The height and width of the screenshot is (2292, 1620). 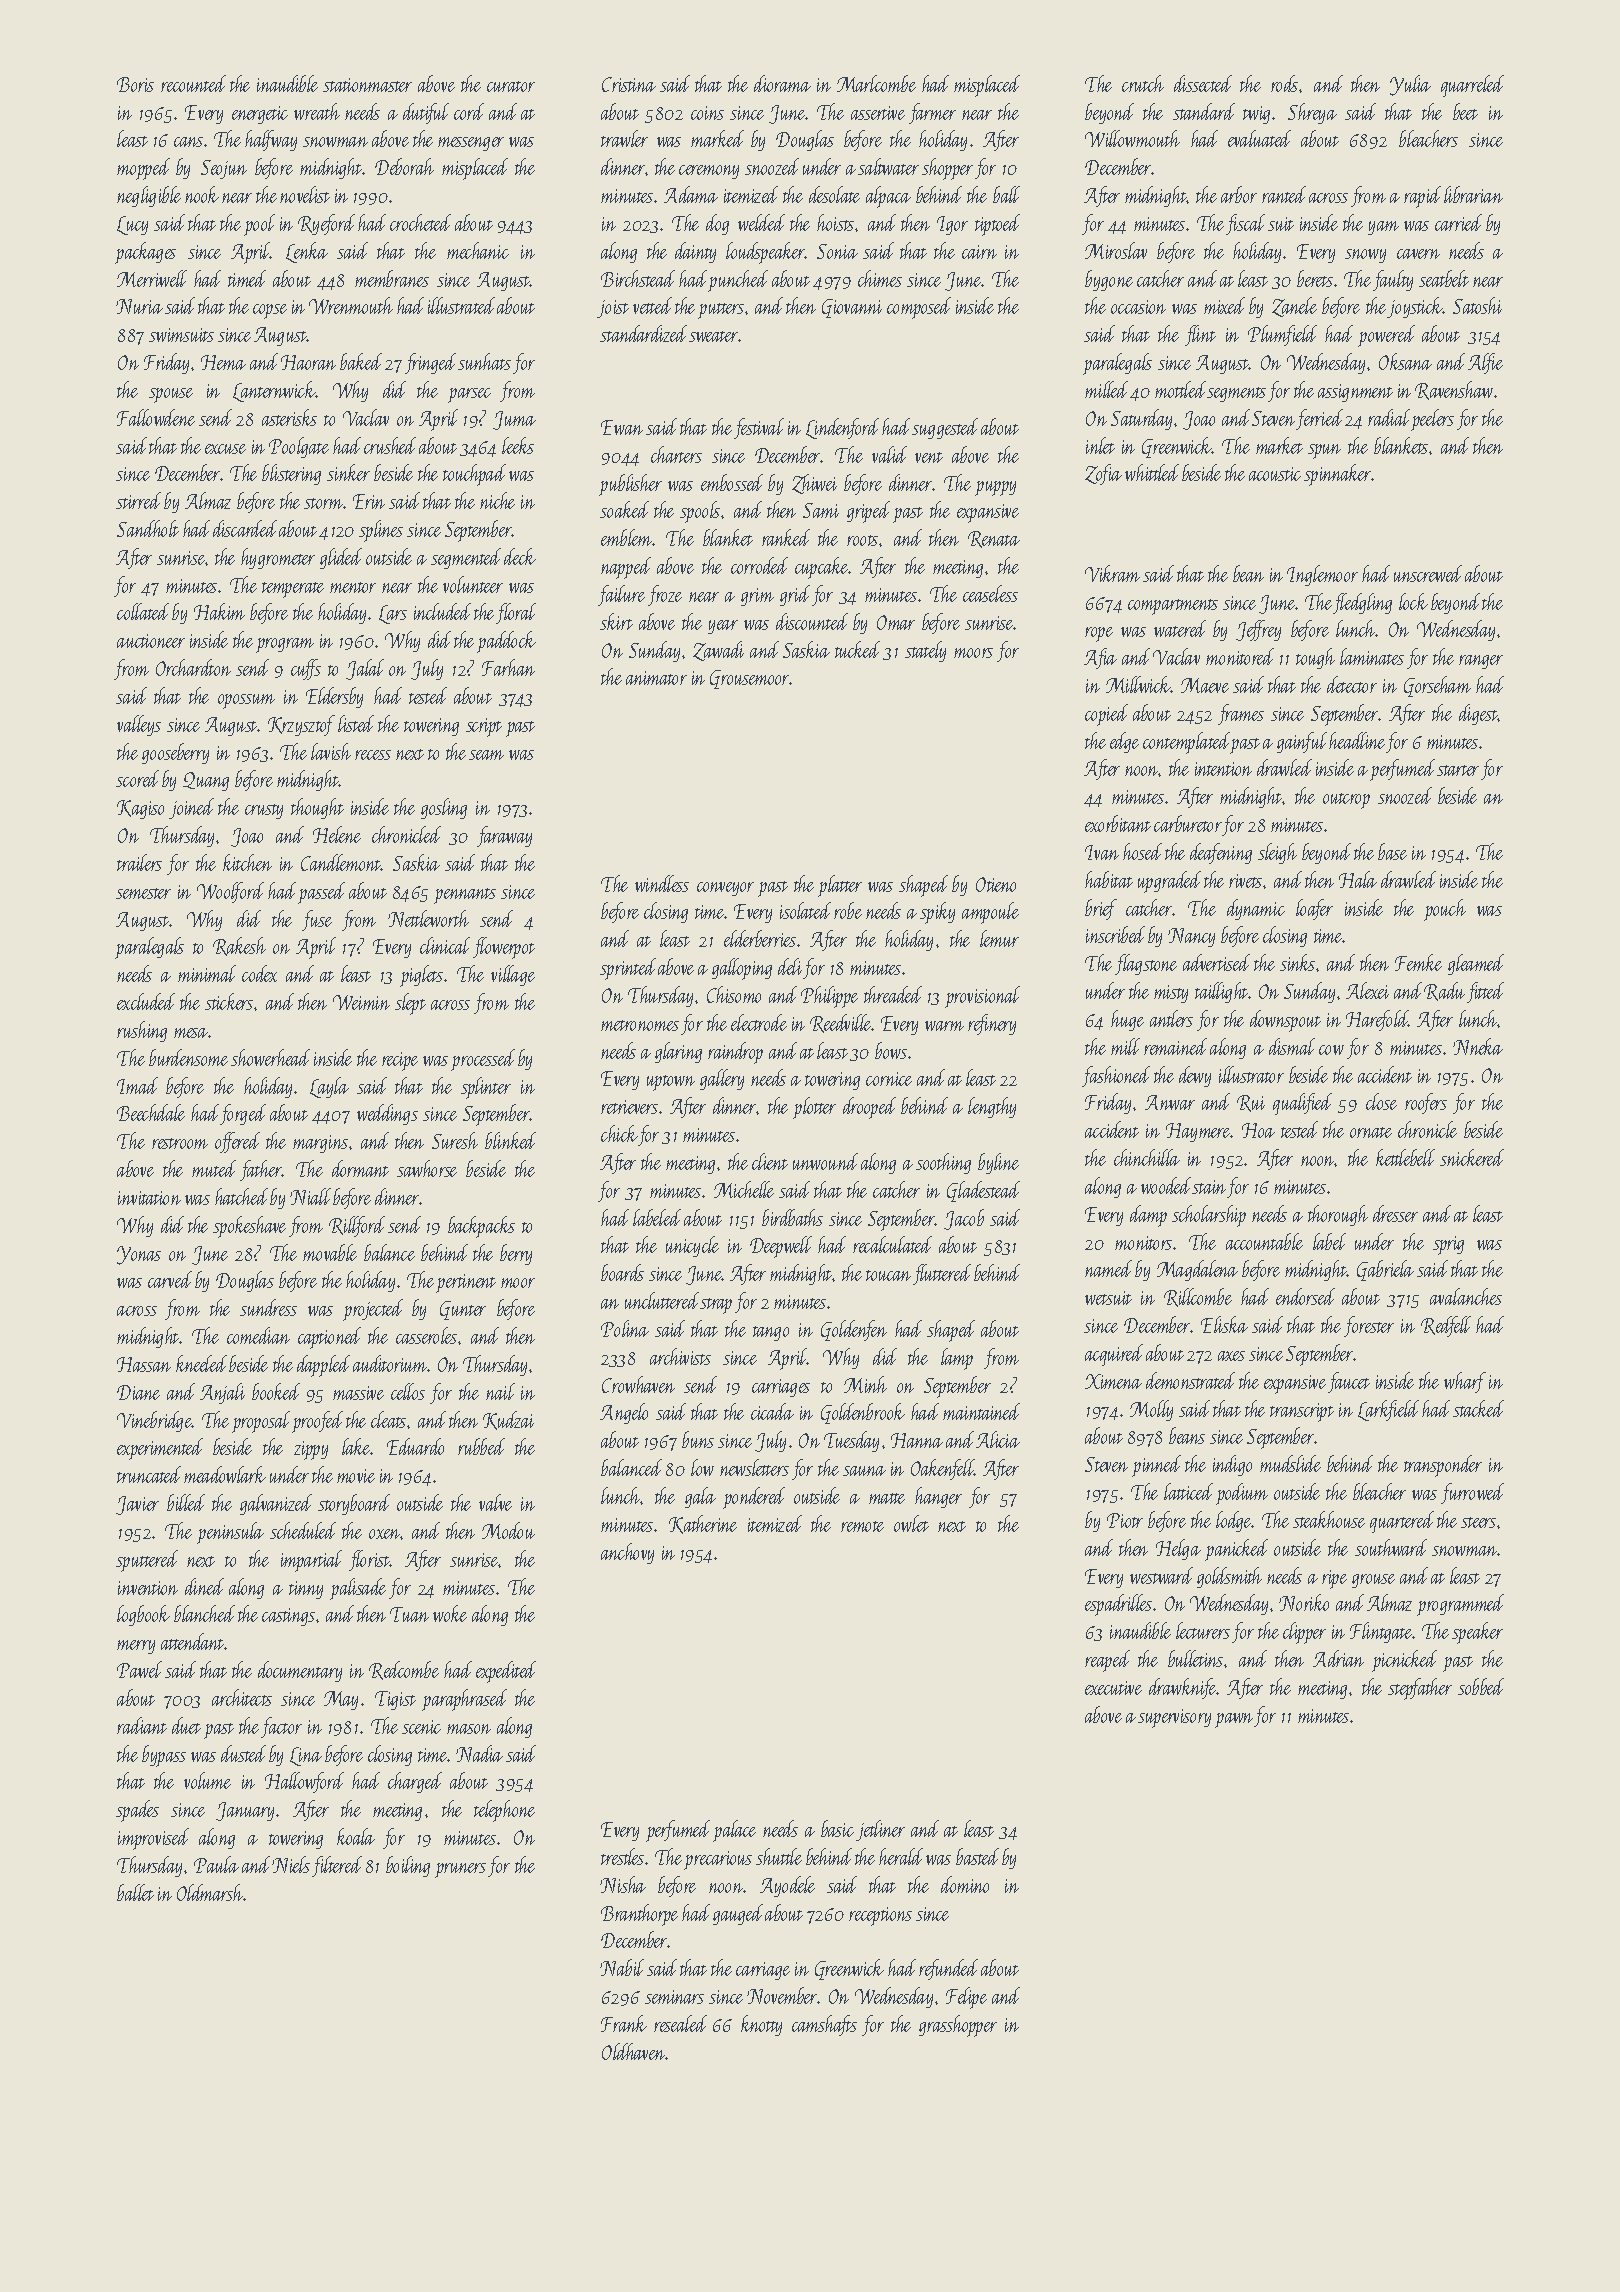 What do you see at coordinates (992, 1107) in the screenshot?
I see `lengthy` at bounding box center [992, 1107].
